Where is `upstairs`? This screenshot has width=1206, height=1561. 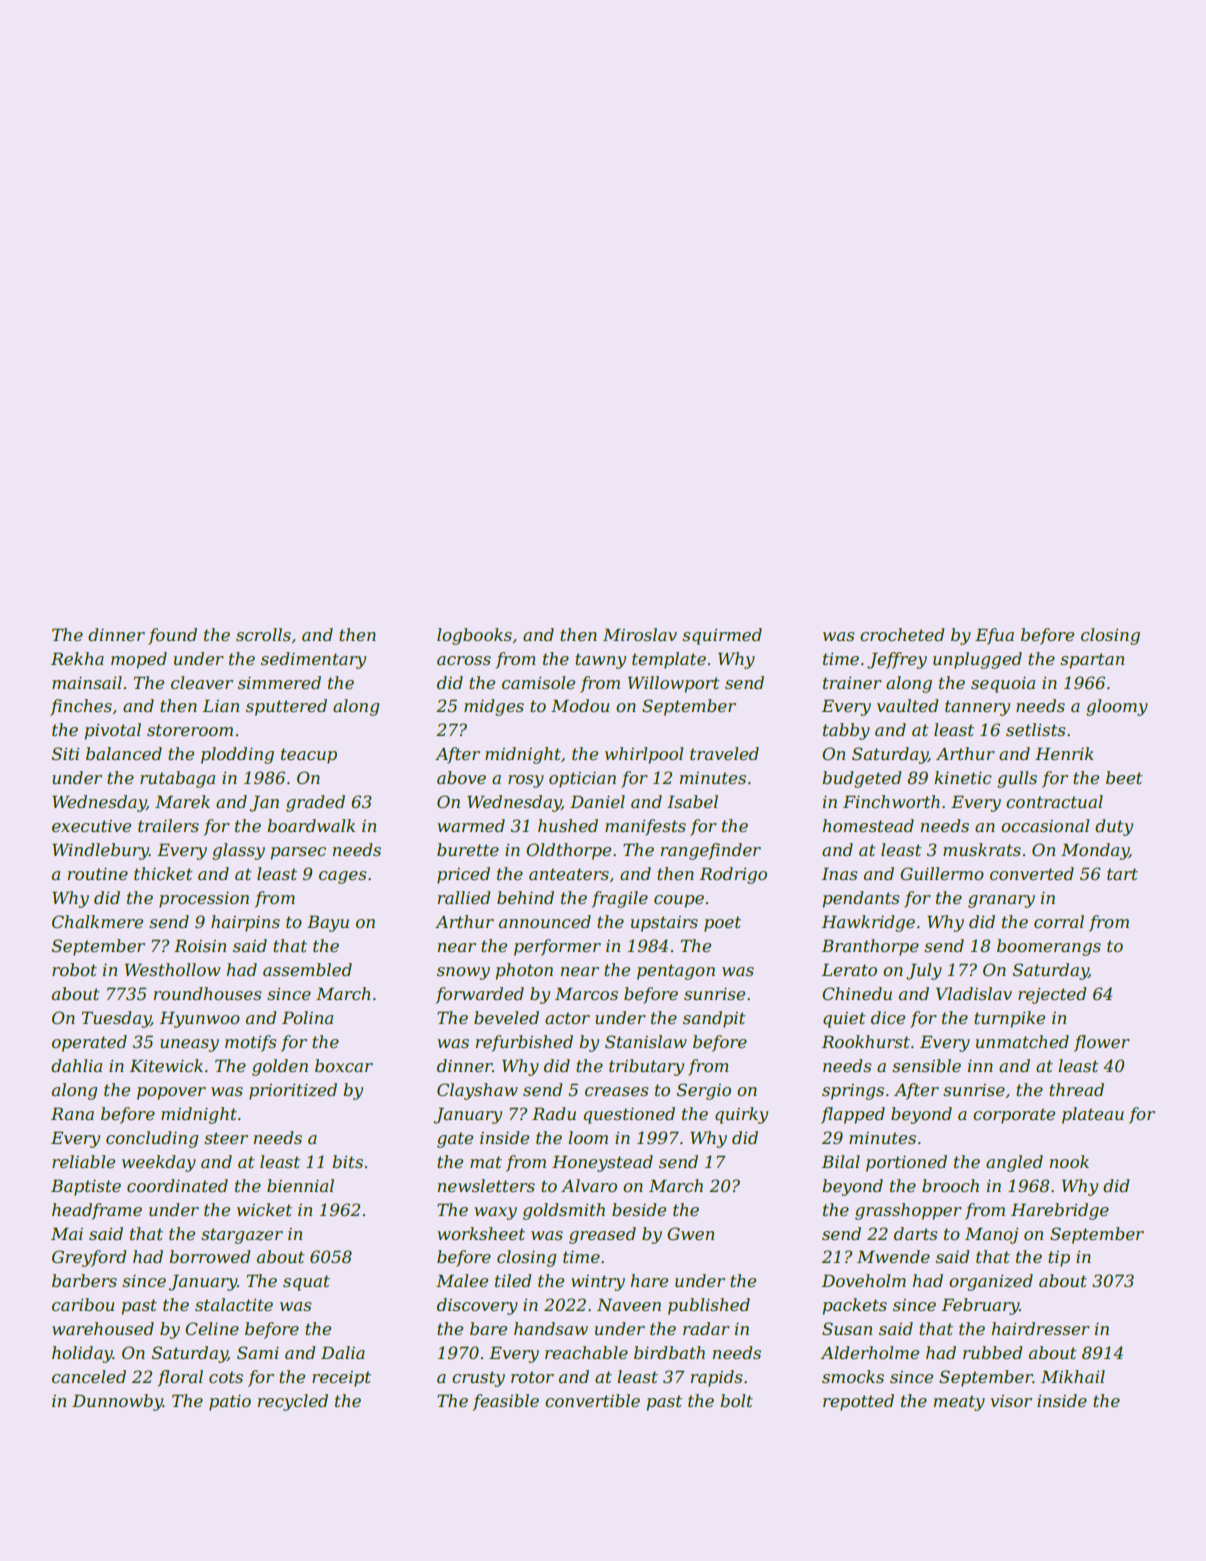
upstairs is located at coordinates (664, 924).
